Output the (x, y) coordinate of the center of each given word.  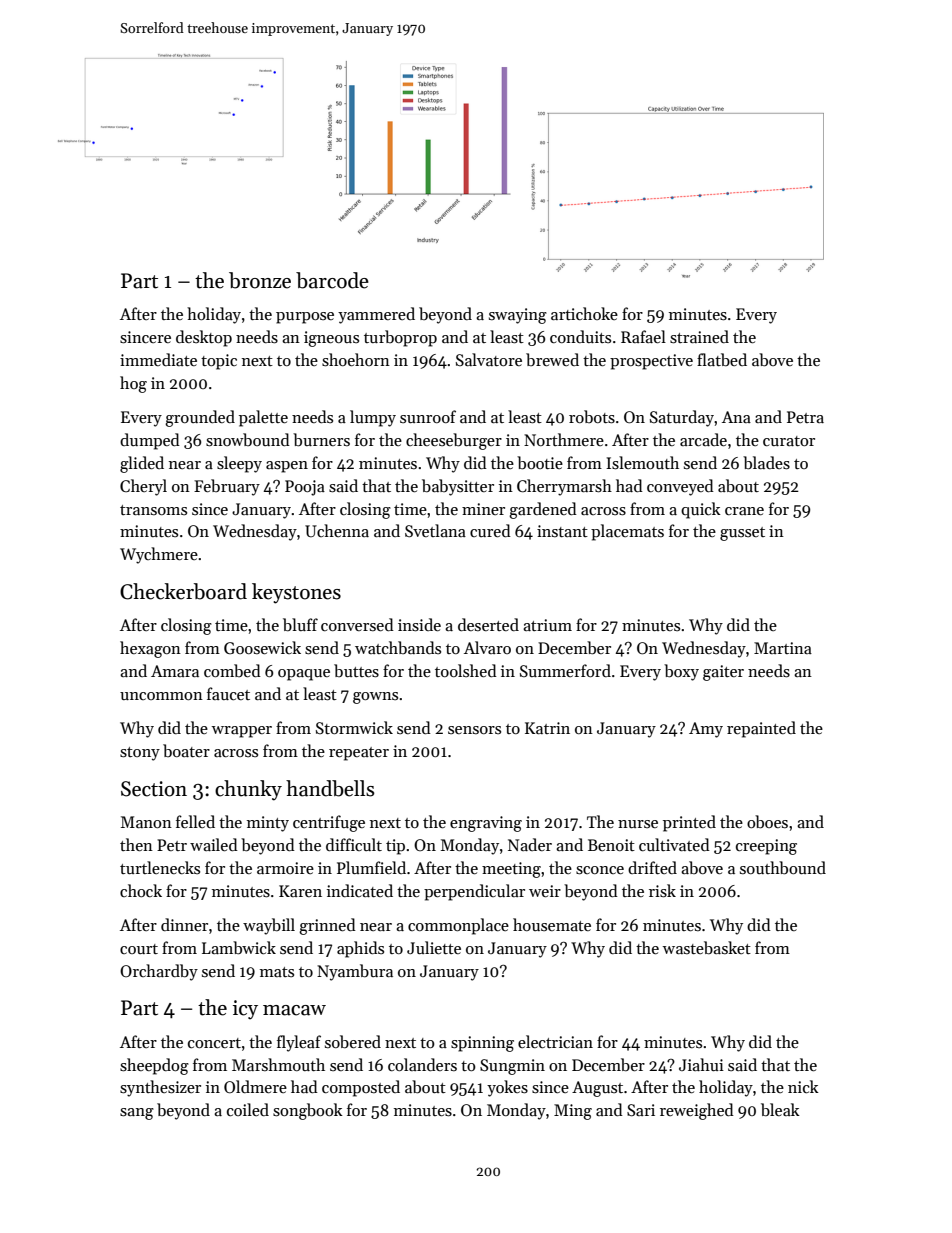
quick (701, 510)
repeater (359, 754)
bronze (260, 280)
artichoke (584, 313)
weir (545, 891)
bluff (300, 624)
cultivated (674, 844)
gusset (742, 534)
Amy (706, 730)
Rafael (643, 336)
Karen (300, 891)
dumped (150, 441)
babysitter (458, 487)
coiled (248, 1109)
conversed (357, 624)
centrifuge (329, 823)
